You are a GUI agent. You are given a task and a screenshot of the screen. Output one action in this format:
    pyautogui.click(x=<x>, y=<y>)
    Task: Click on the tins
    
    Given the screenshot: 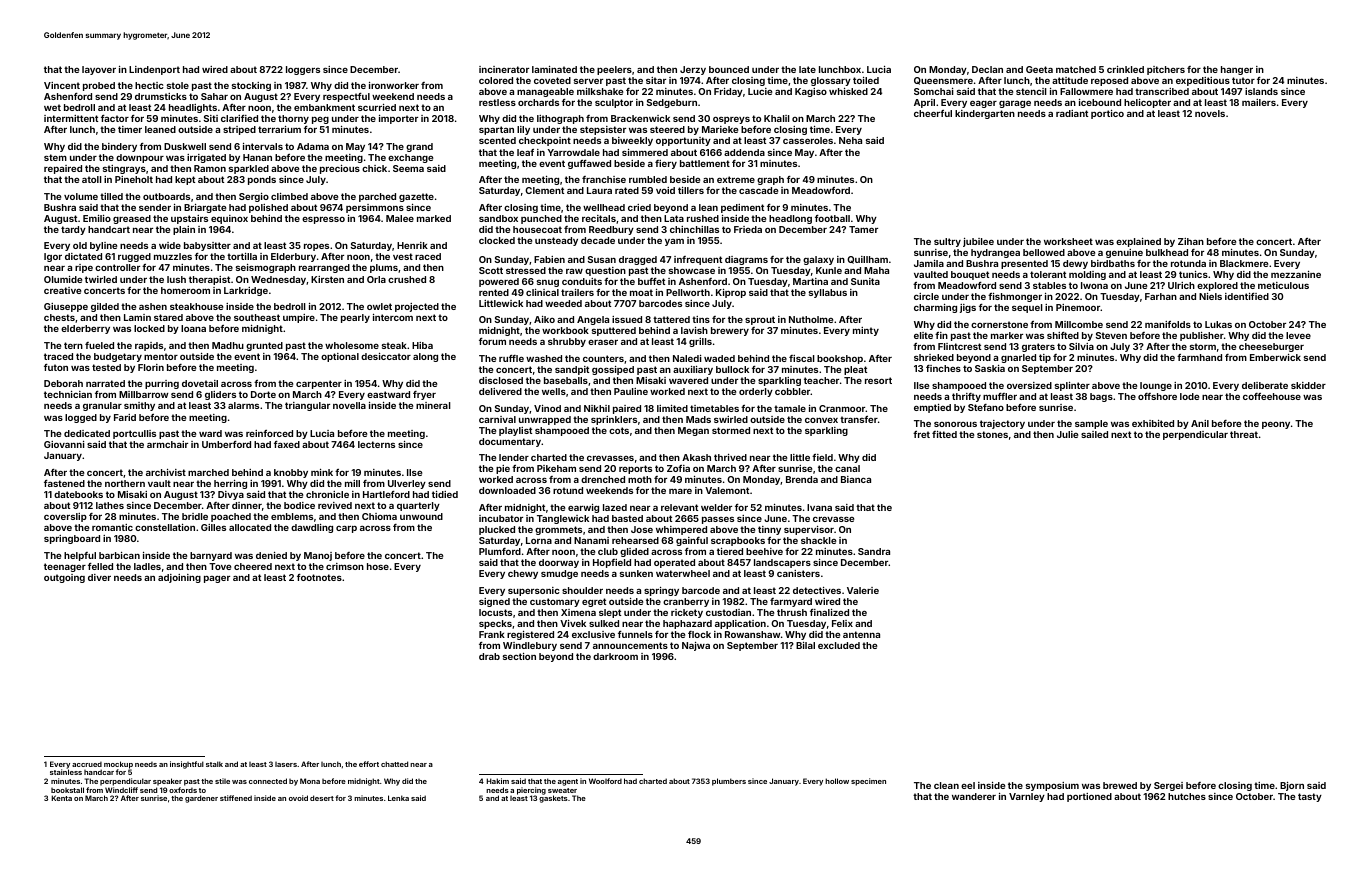 What is the action you would take?
    pyautogui.click(x=701, y=319)
